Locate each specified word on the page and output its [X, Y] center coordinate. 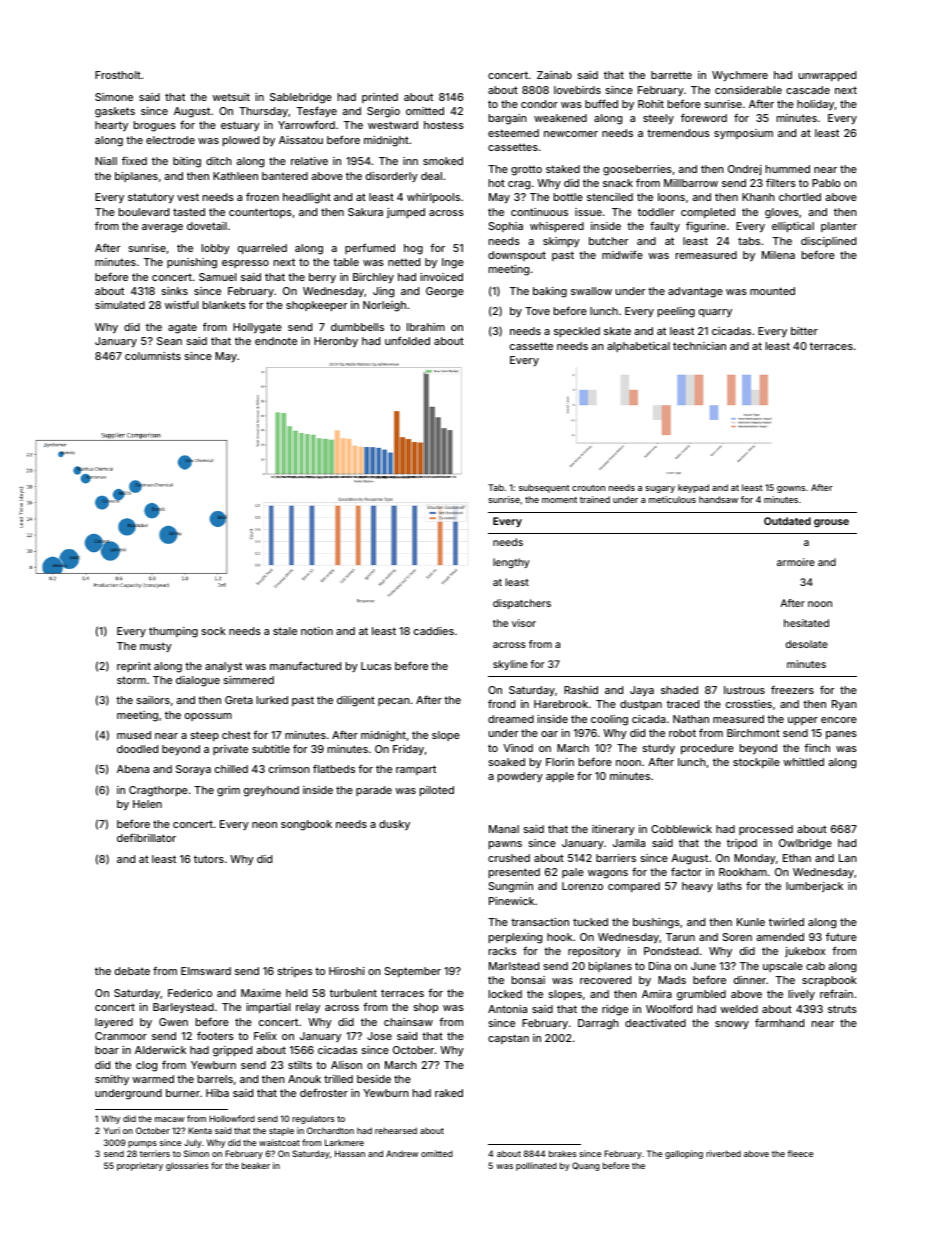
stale [285, 631]
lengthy [511, 563]
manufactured [305, 665]
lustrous [744, 690]
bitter [804, 331]
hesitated [806, 623]
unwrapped [827, 76]
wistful [181, 304]
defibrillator [146, 837]
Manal [504, 829]
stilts [300, 1065]
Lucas [376, 666]
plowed [241, 141]
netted [404, 262]
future [841, 936]
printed [380, 98]
